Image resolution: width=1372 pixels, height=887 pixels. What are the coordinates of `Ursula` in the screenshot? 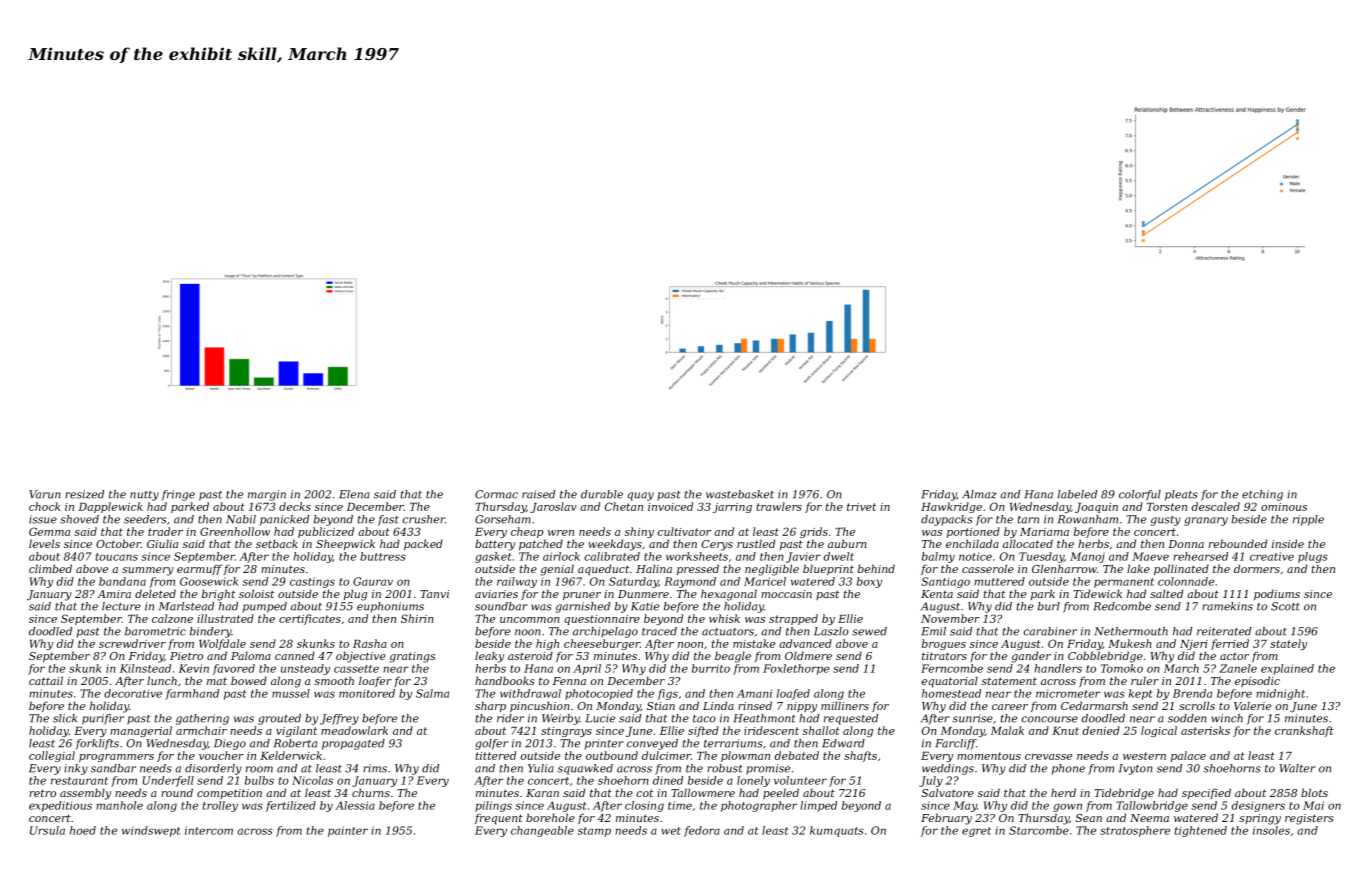 It's located at (47, 830).
